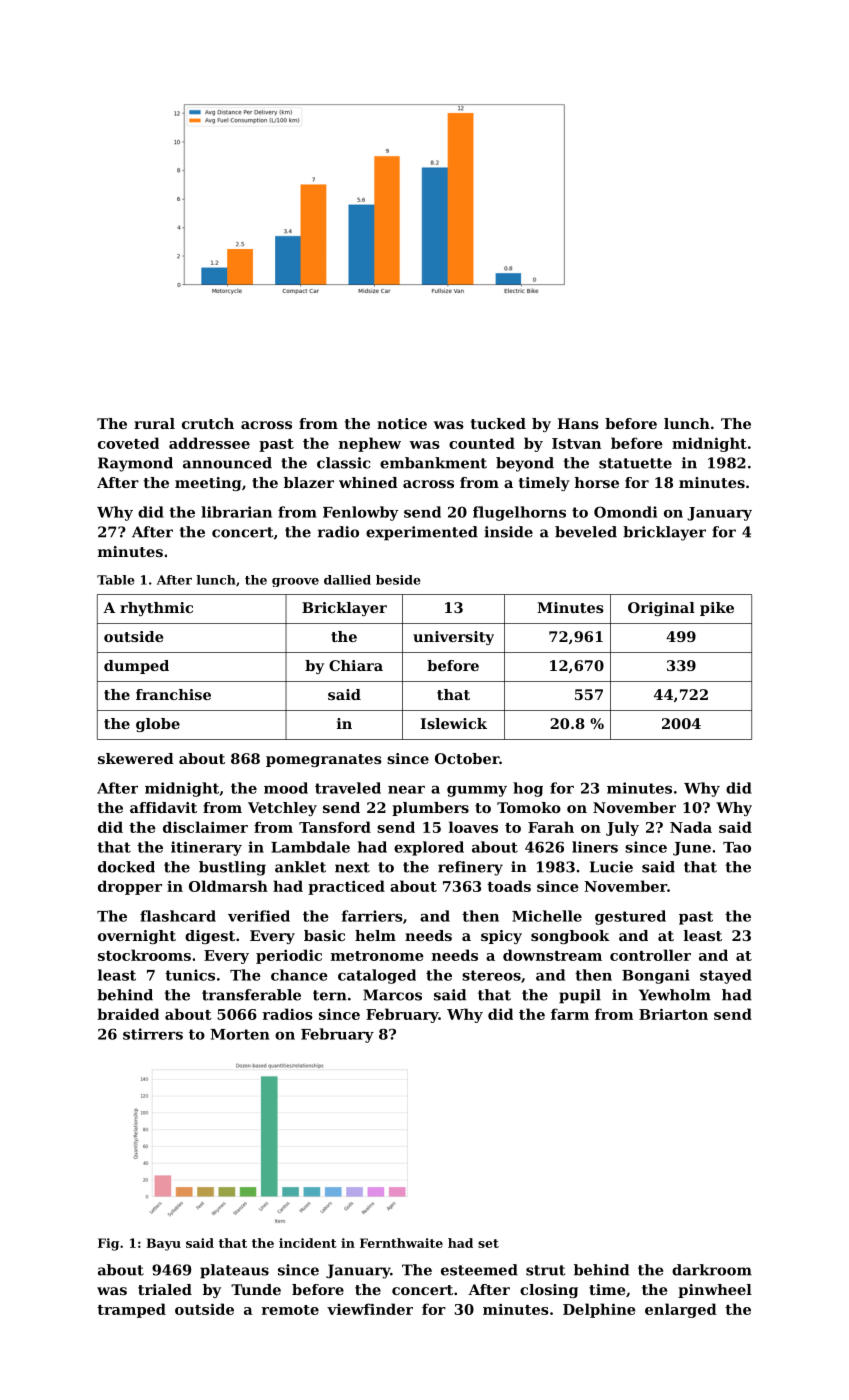  I want to click on inside, so click(508, 532).
